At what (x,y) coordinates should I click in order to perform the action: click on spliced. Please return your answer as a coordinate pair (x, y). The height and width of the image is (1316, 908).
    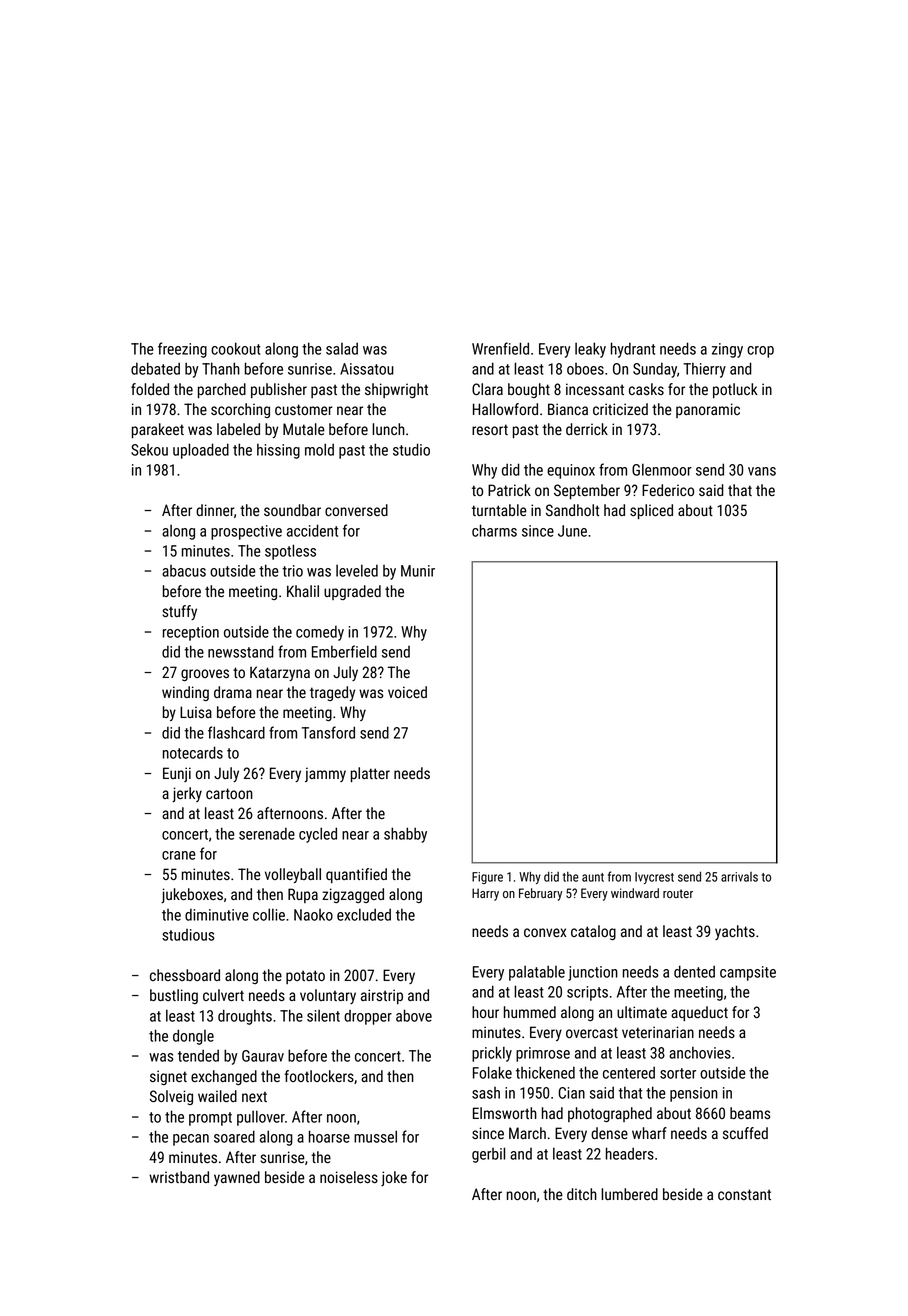
    Looking at the image, I should click on (651, 511).
